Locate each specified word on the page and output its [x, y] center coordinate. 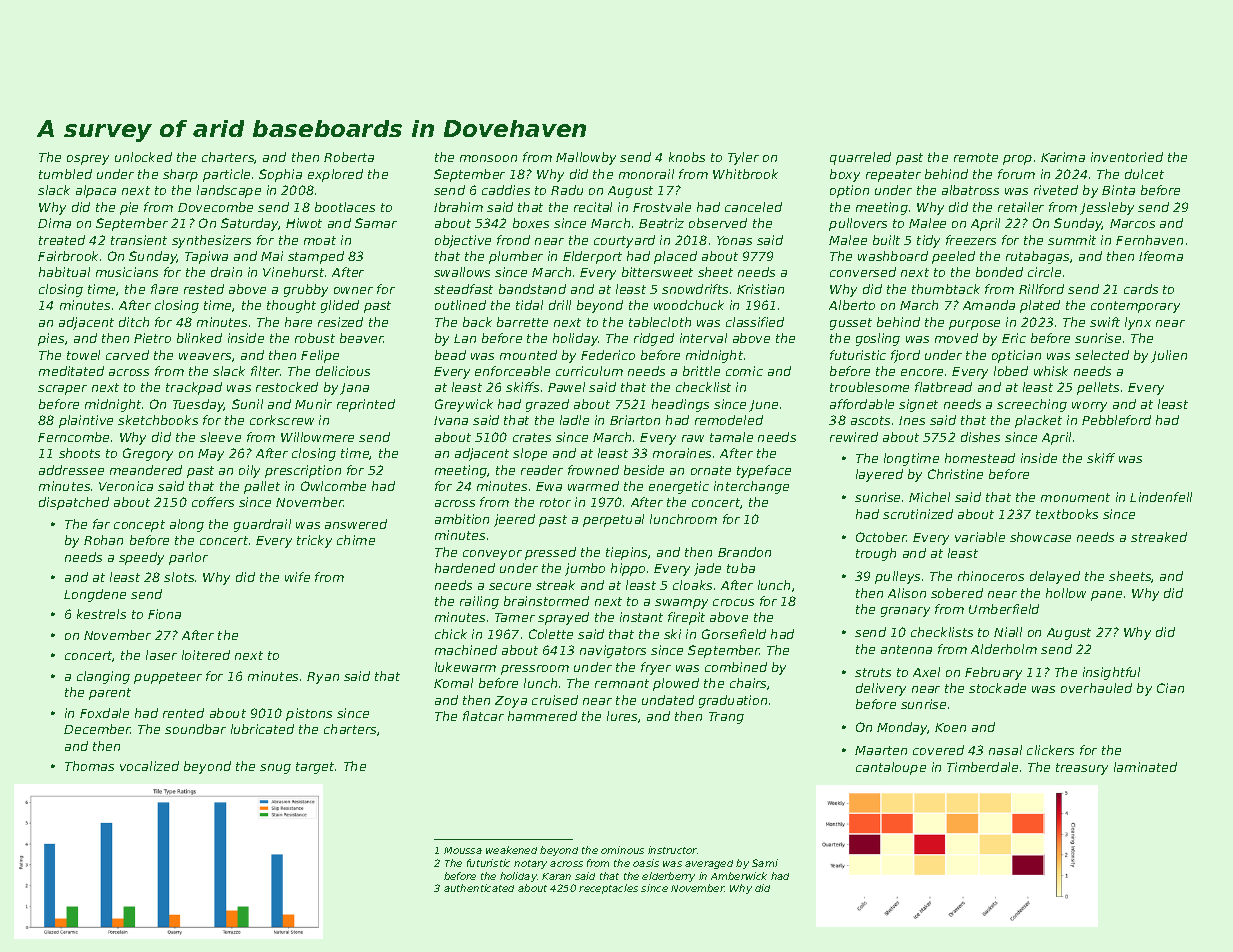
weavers [205, 356]
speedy [141, 558]
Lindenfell [1161, 497]
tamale [731, 437]
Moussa [463, 850]
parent [110, 694]
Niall [1008, 632]
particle [226, 175]
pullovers [858, 224]
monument [1075, 497]
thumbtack [946, 289]
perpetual [613, 520]
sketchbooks [158, 420]
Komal [453, 683]
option [849, 191]
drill [560, 305]
